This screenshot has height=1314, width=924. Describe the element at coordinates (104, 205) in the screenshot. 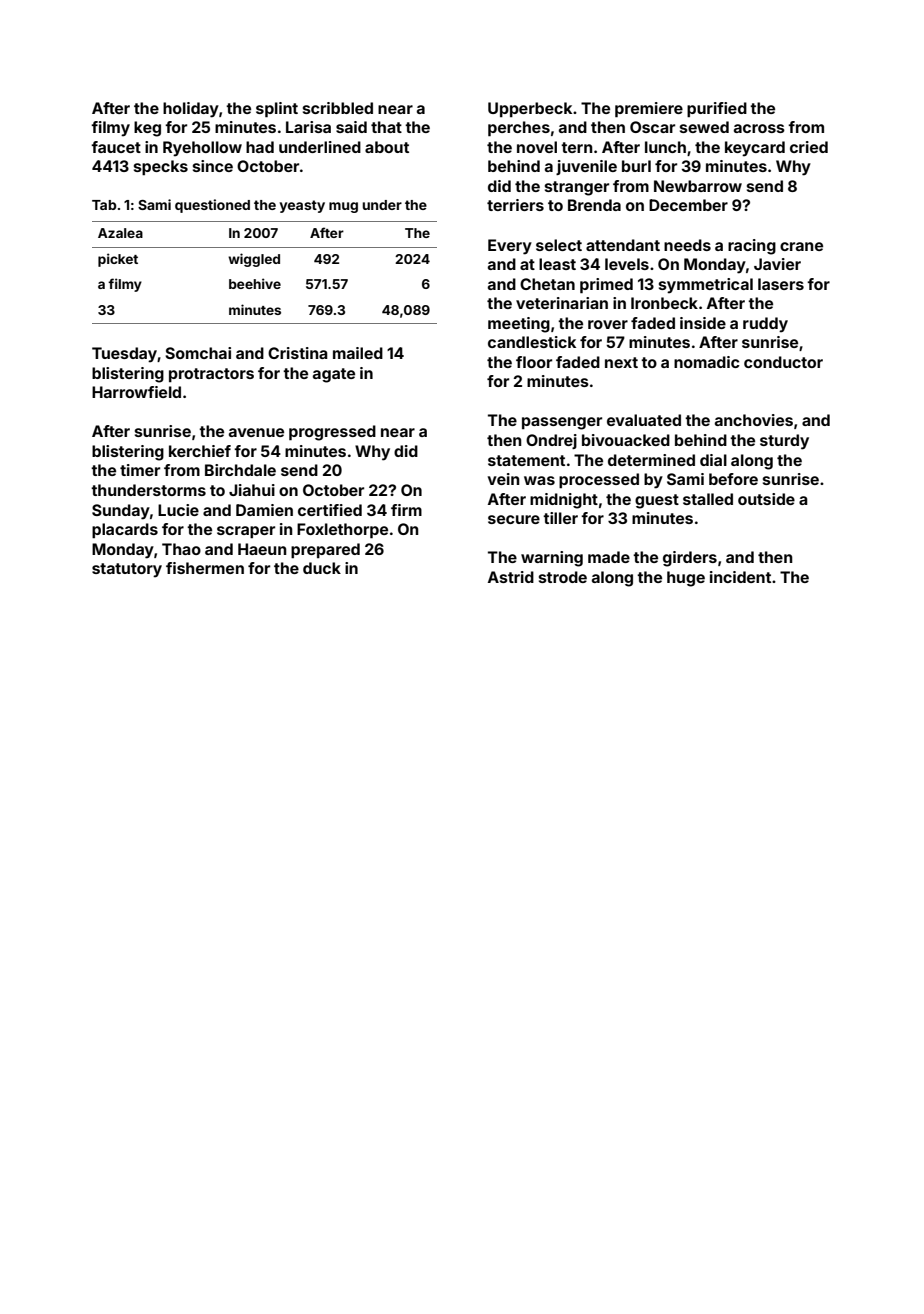

I see `Tab` at that location.
